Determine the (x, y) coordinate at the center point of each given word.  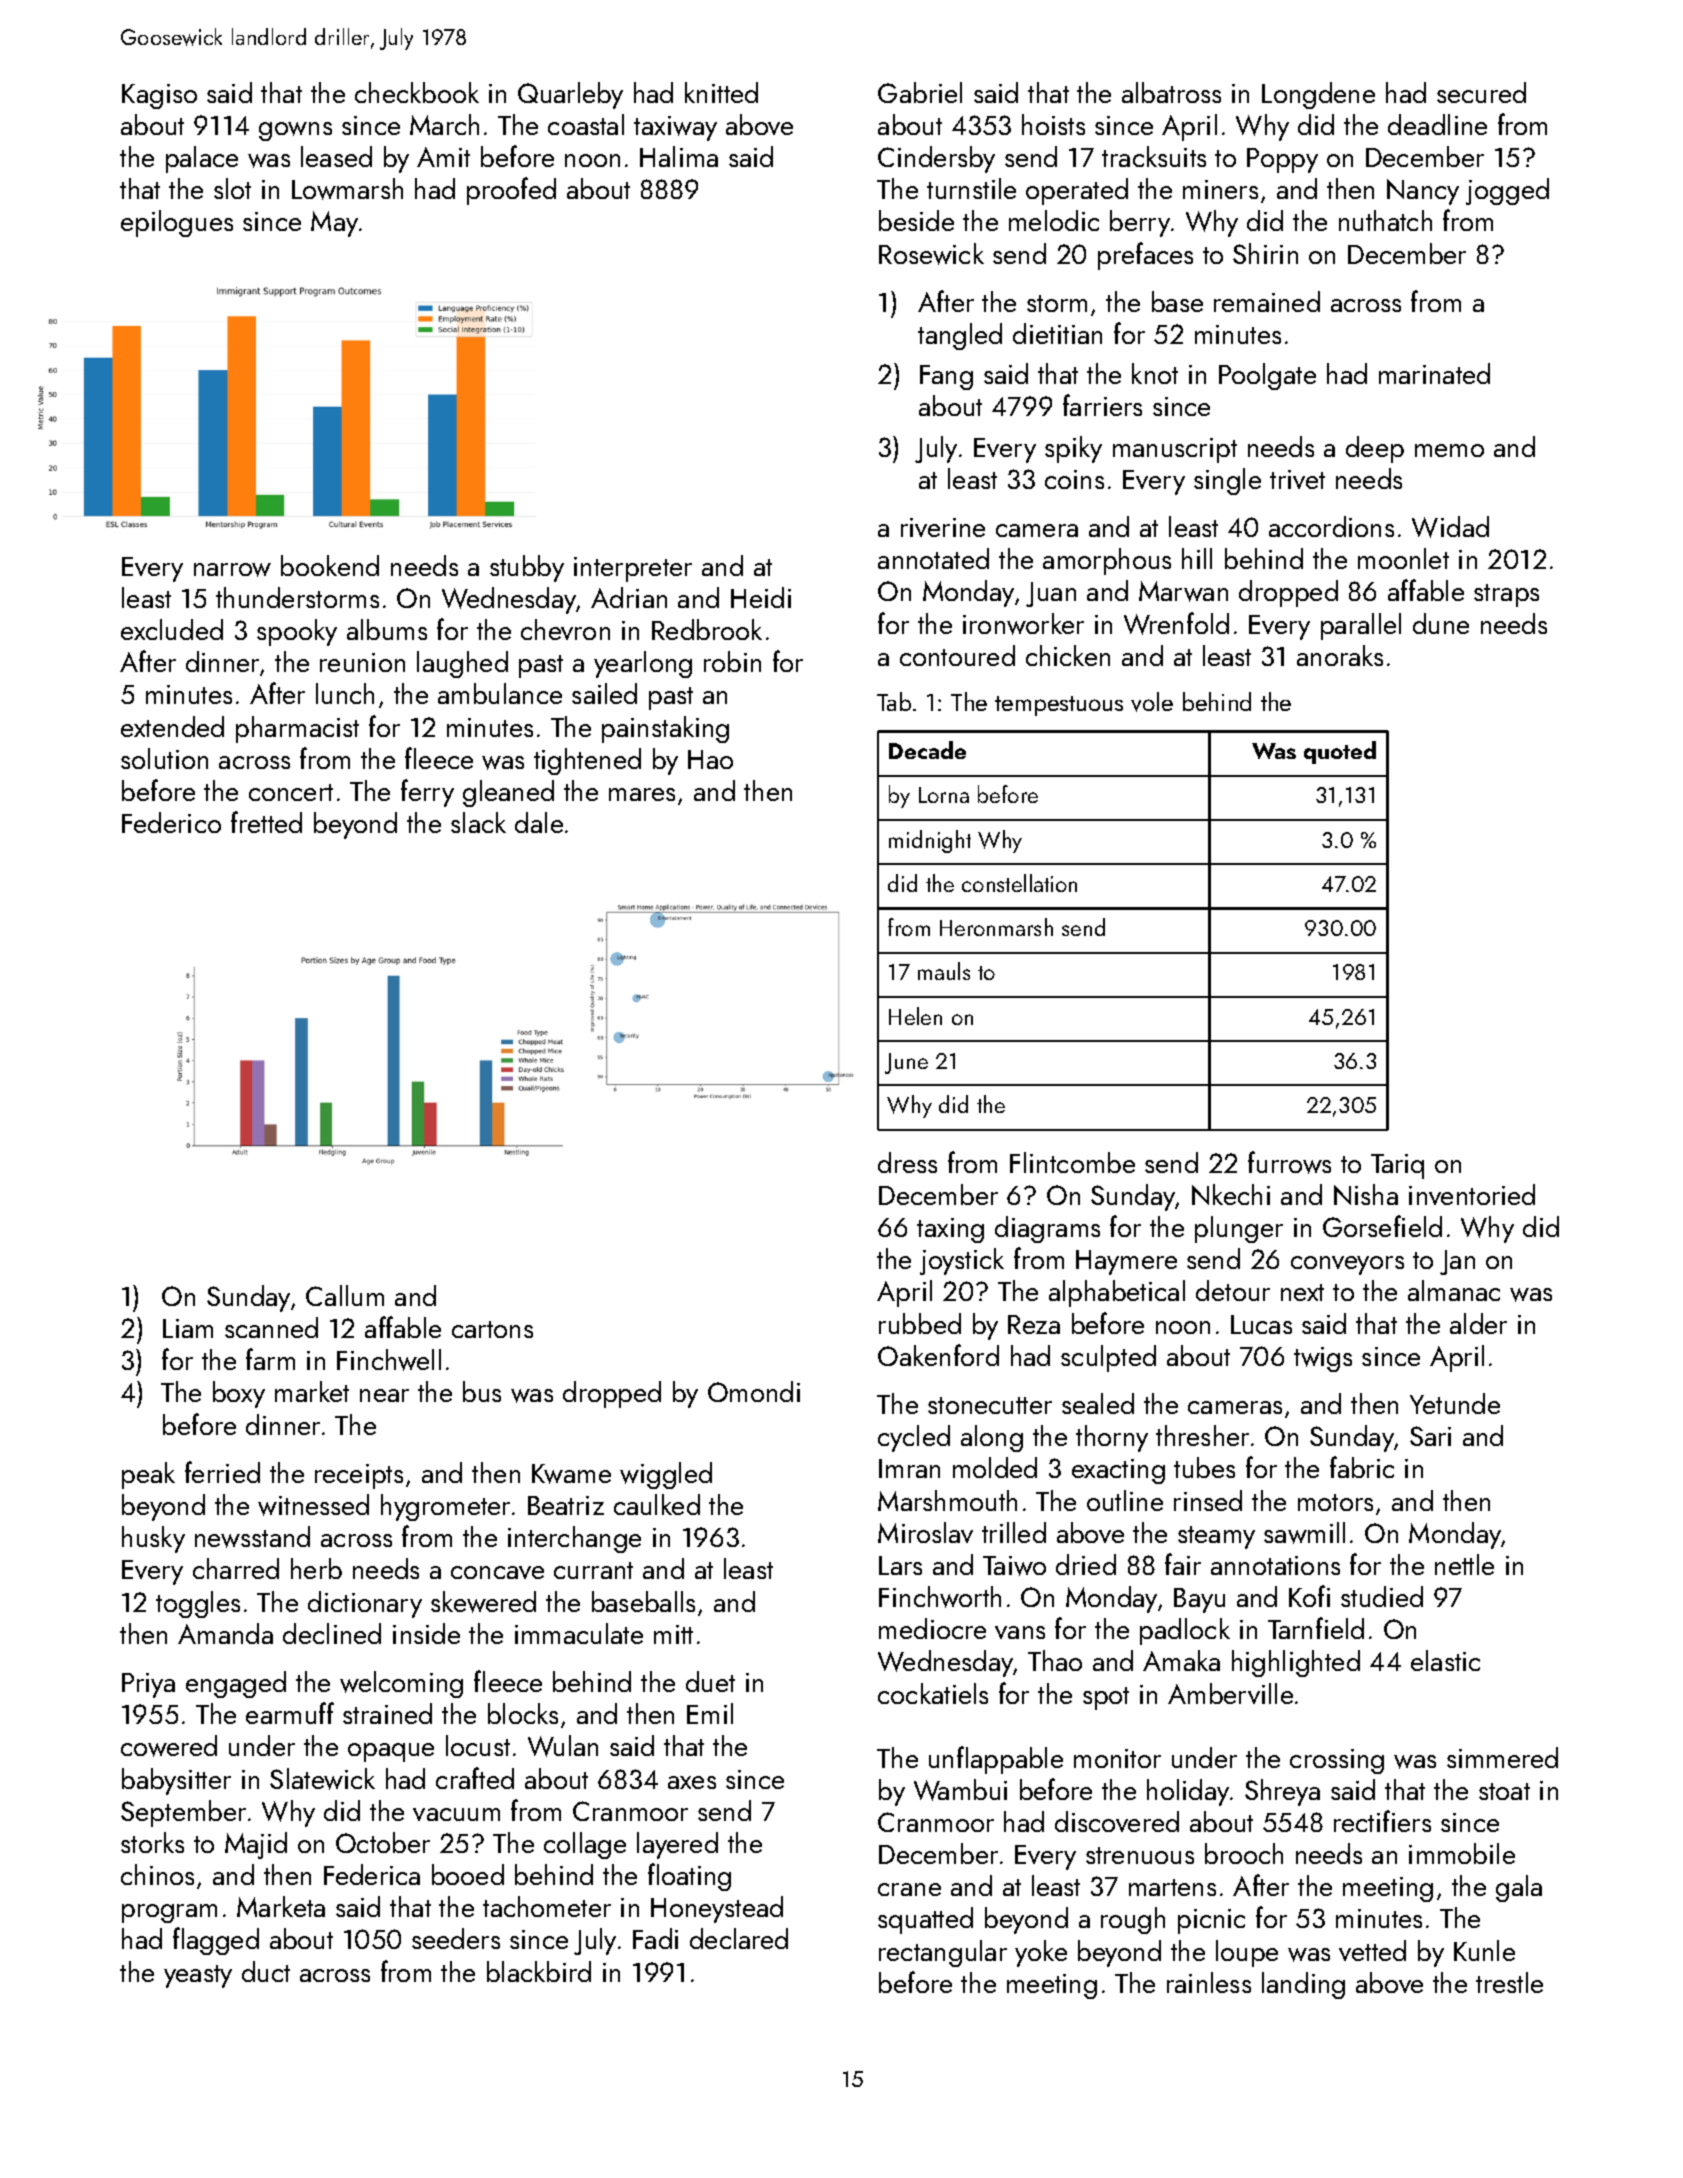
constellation (1019, 883)
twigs (1323, 1359)
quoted (1340, 752)
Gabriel (920, 92)
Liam (188, 1328)
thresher (1202, 1435)
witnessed (313, 1505)
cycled (914, 1438)
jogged (1507, 191)
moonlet (1403, 558)
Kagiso (159, 96)
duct (266, 1971)
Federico (171, 822)
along (992, 1438)
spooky (297, 632)
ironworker (1023, 624)
